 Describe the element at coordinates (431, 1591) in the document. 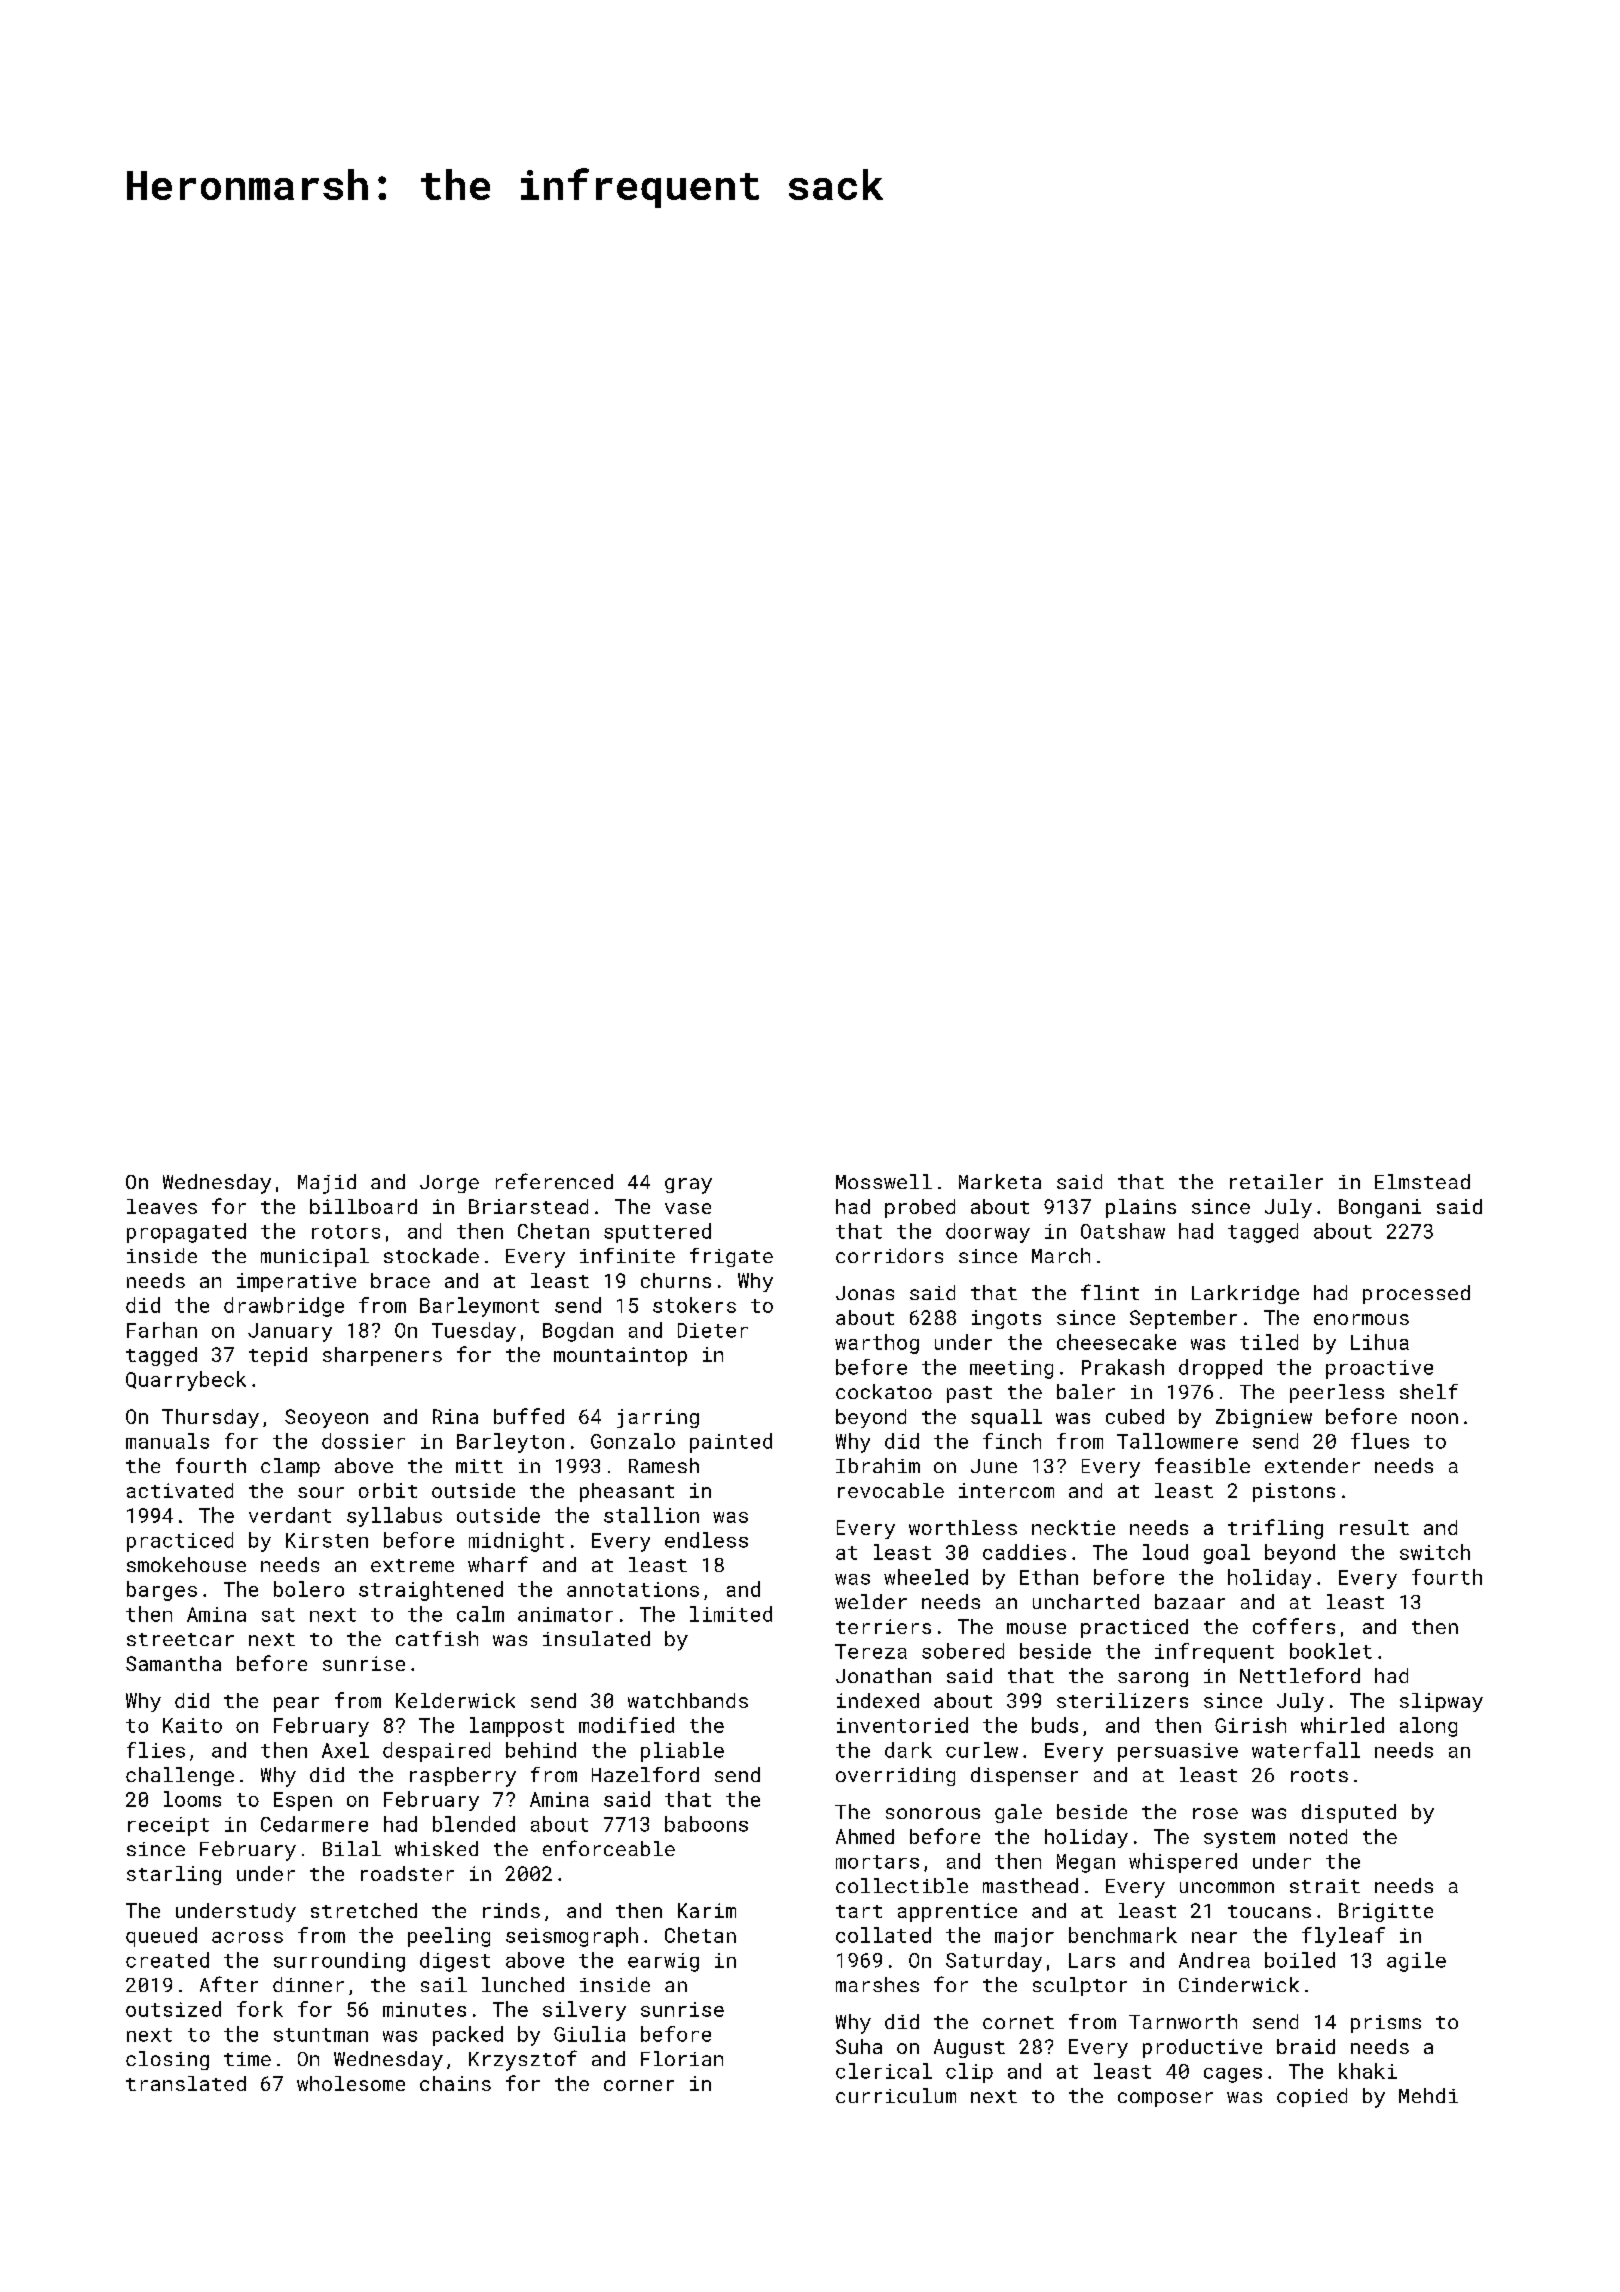

I see `straightened` at that location.
